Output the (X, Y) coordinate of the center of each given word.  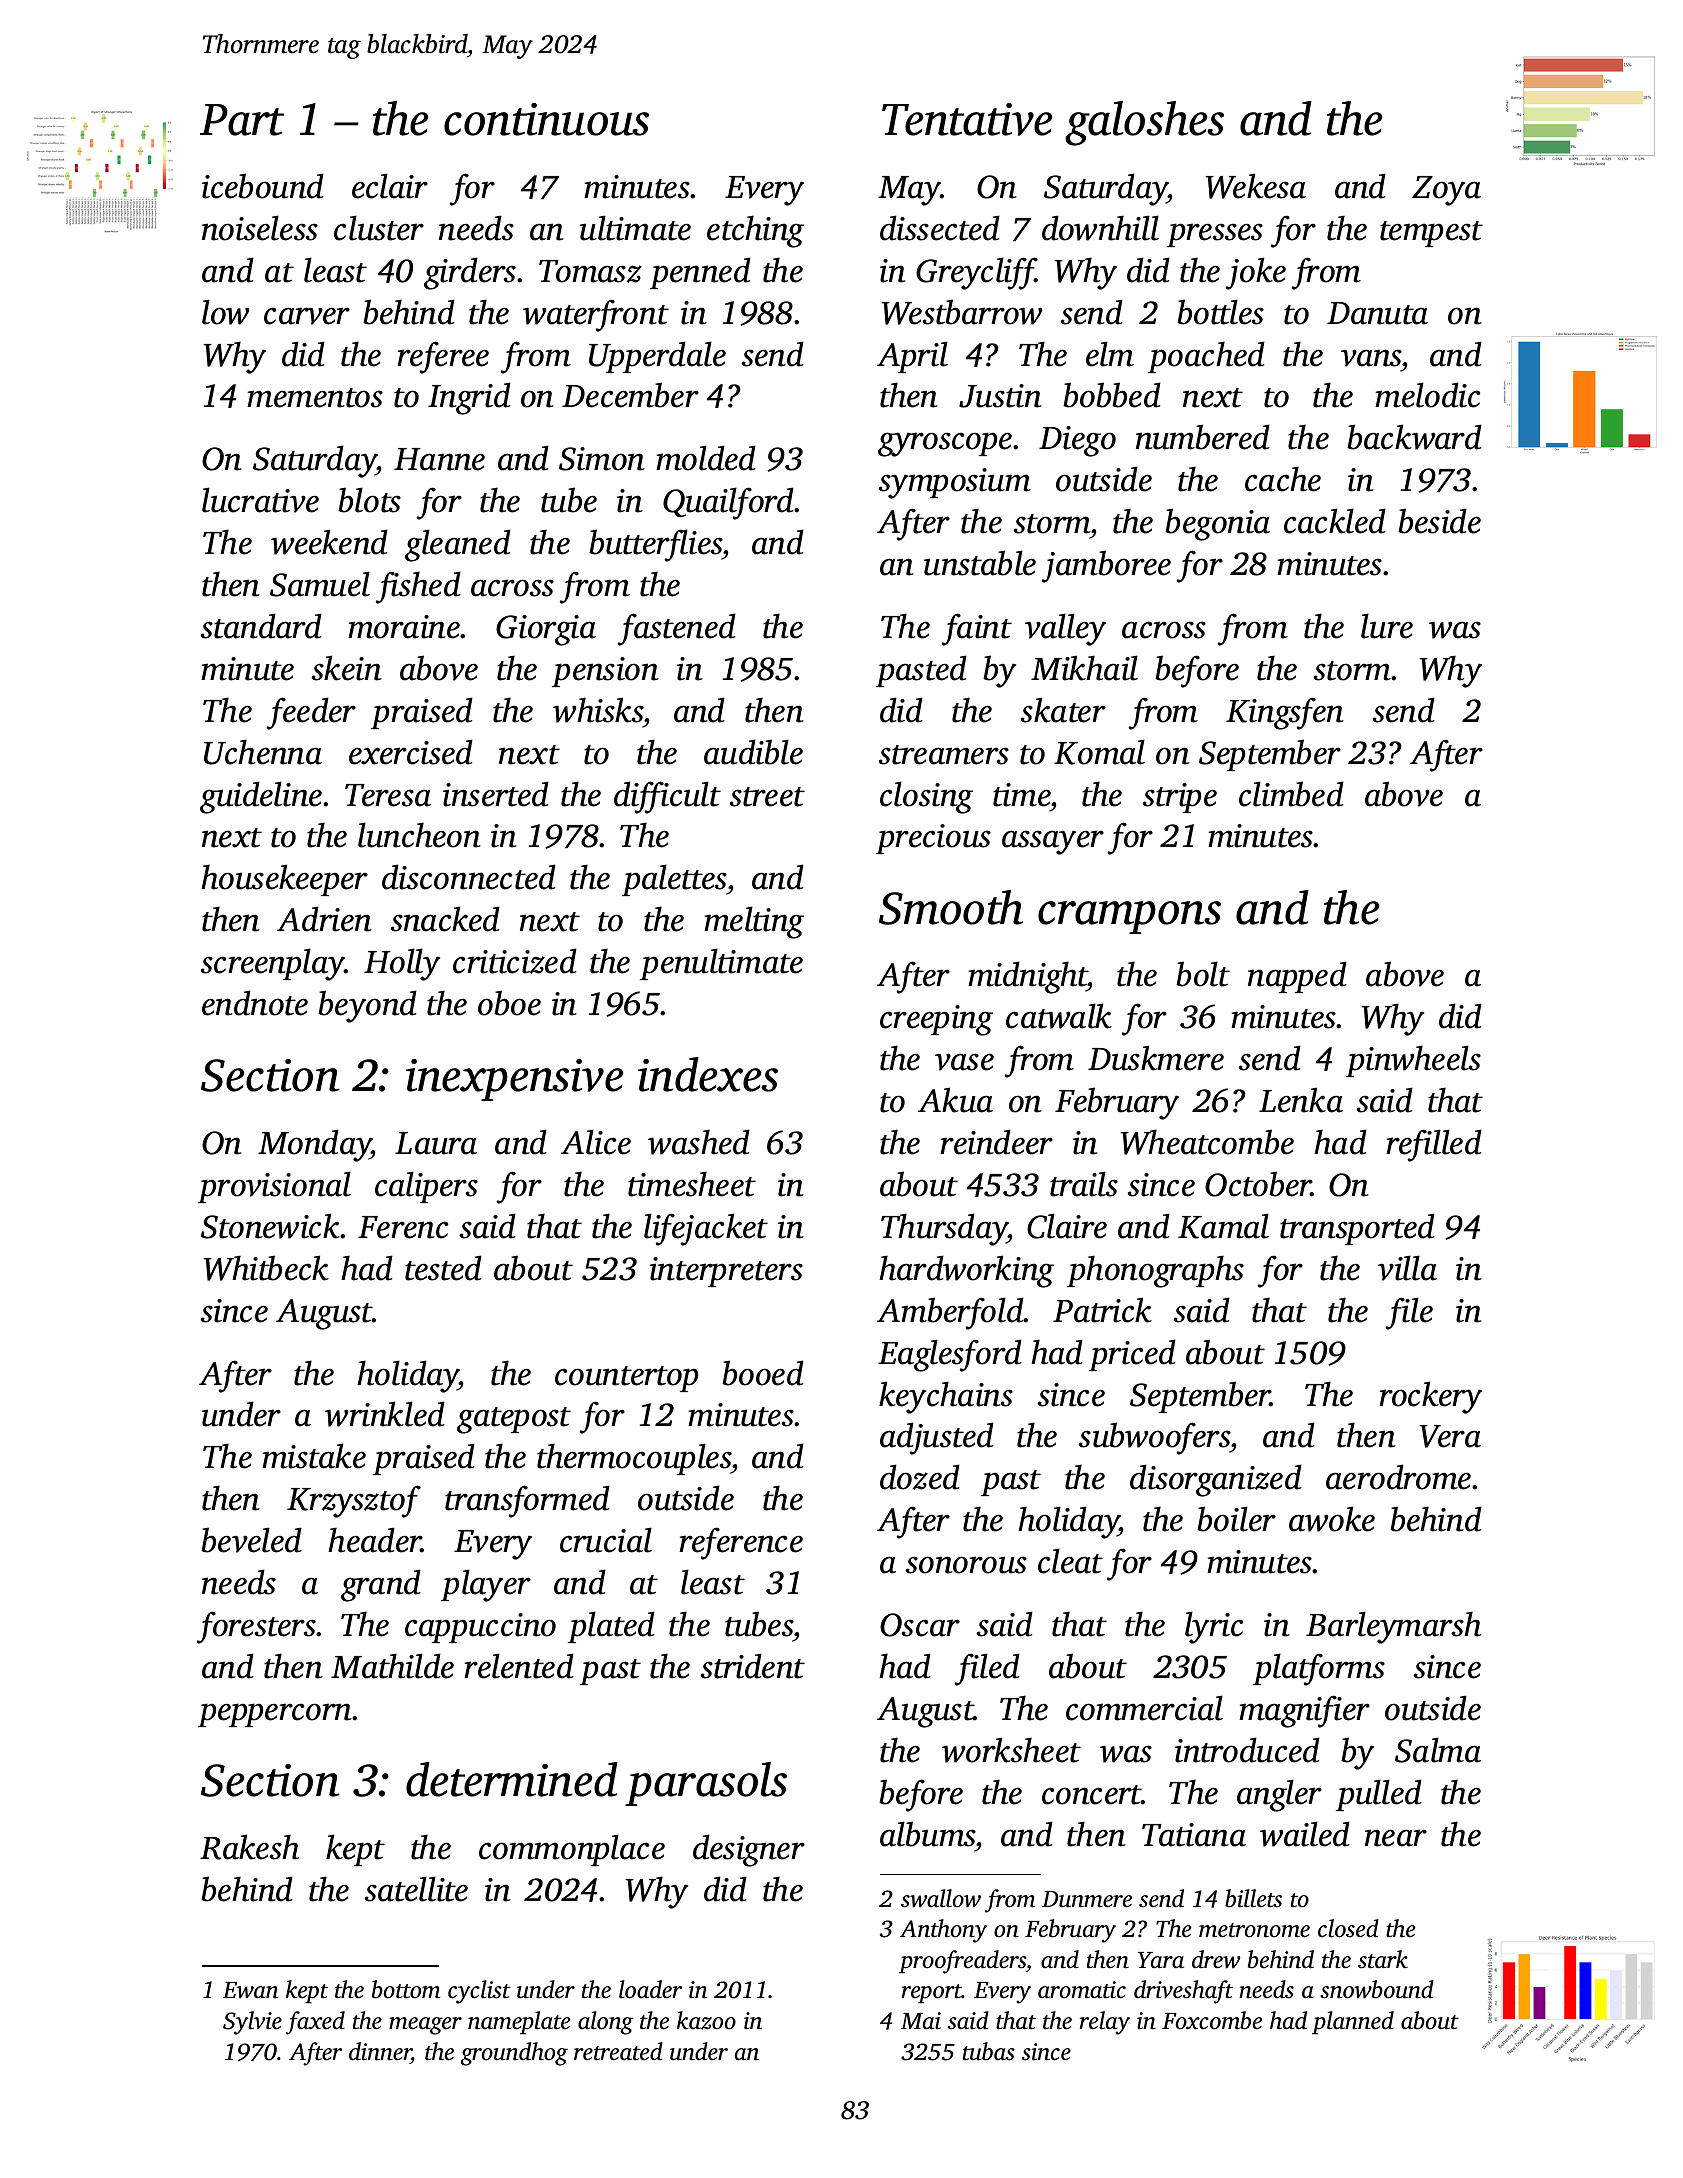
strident (753, 1666)
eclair (390, 186)
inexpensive (514, 1080)
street (767, 797)
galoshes (1144, 123)
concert (1092, 1795)
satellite (416, 1889)
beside (1439, 521)
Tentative (967, 119)
